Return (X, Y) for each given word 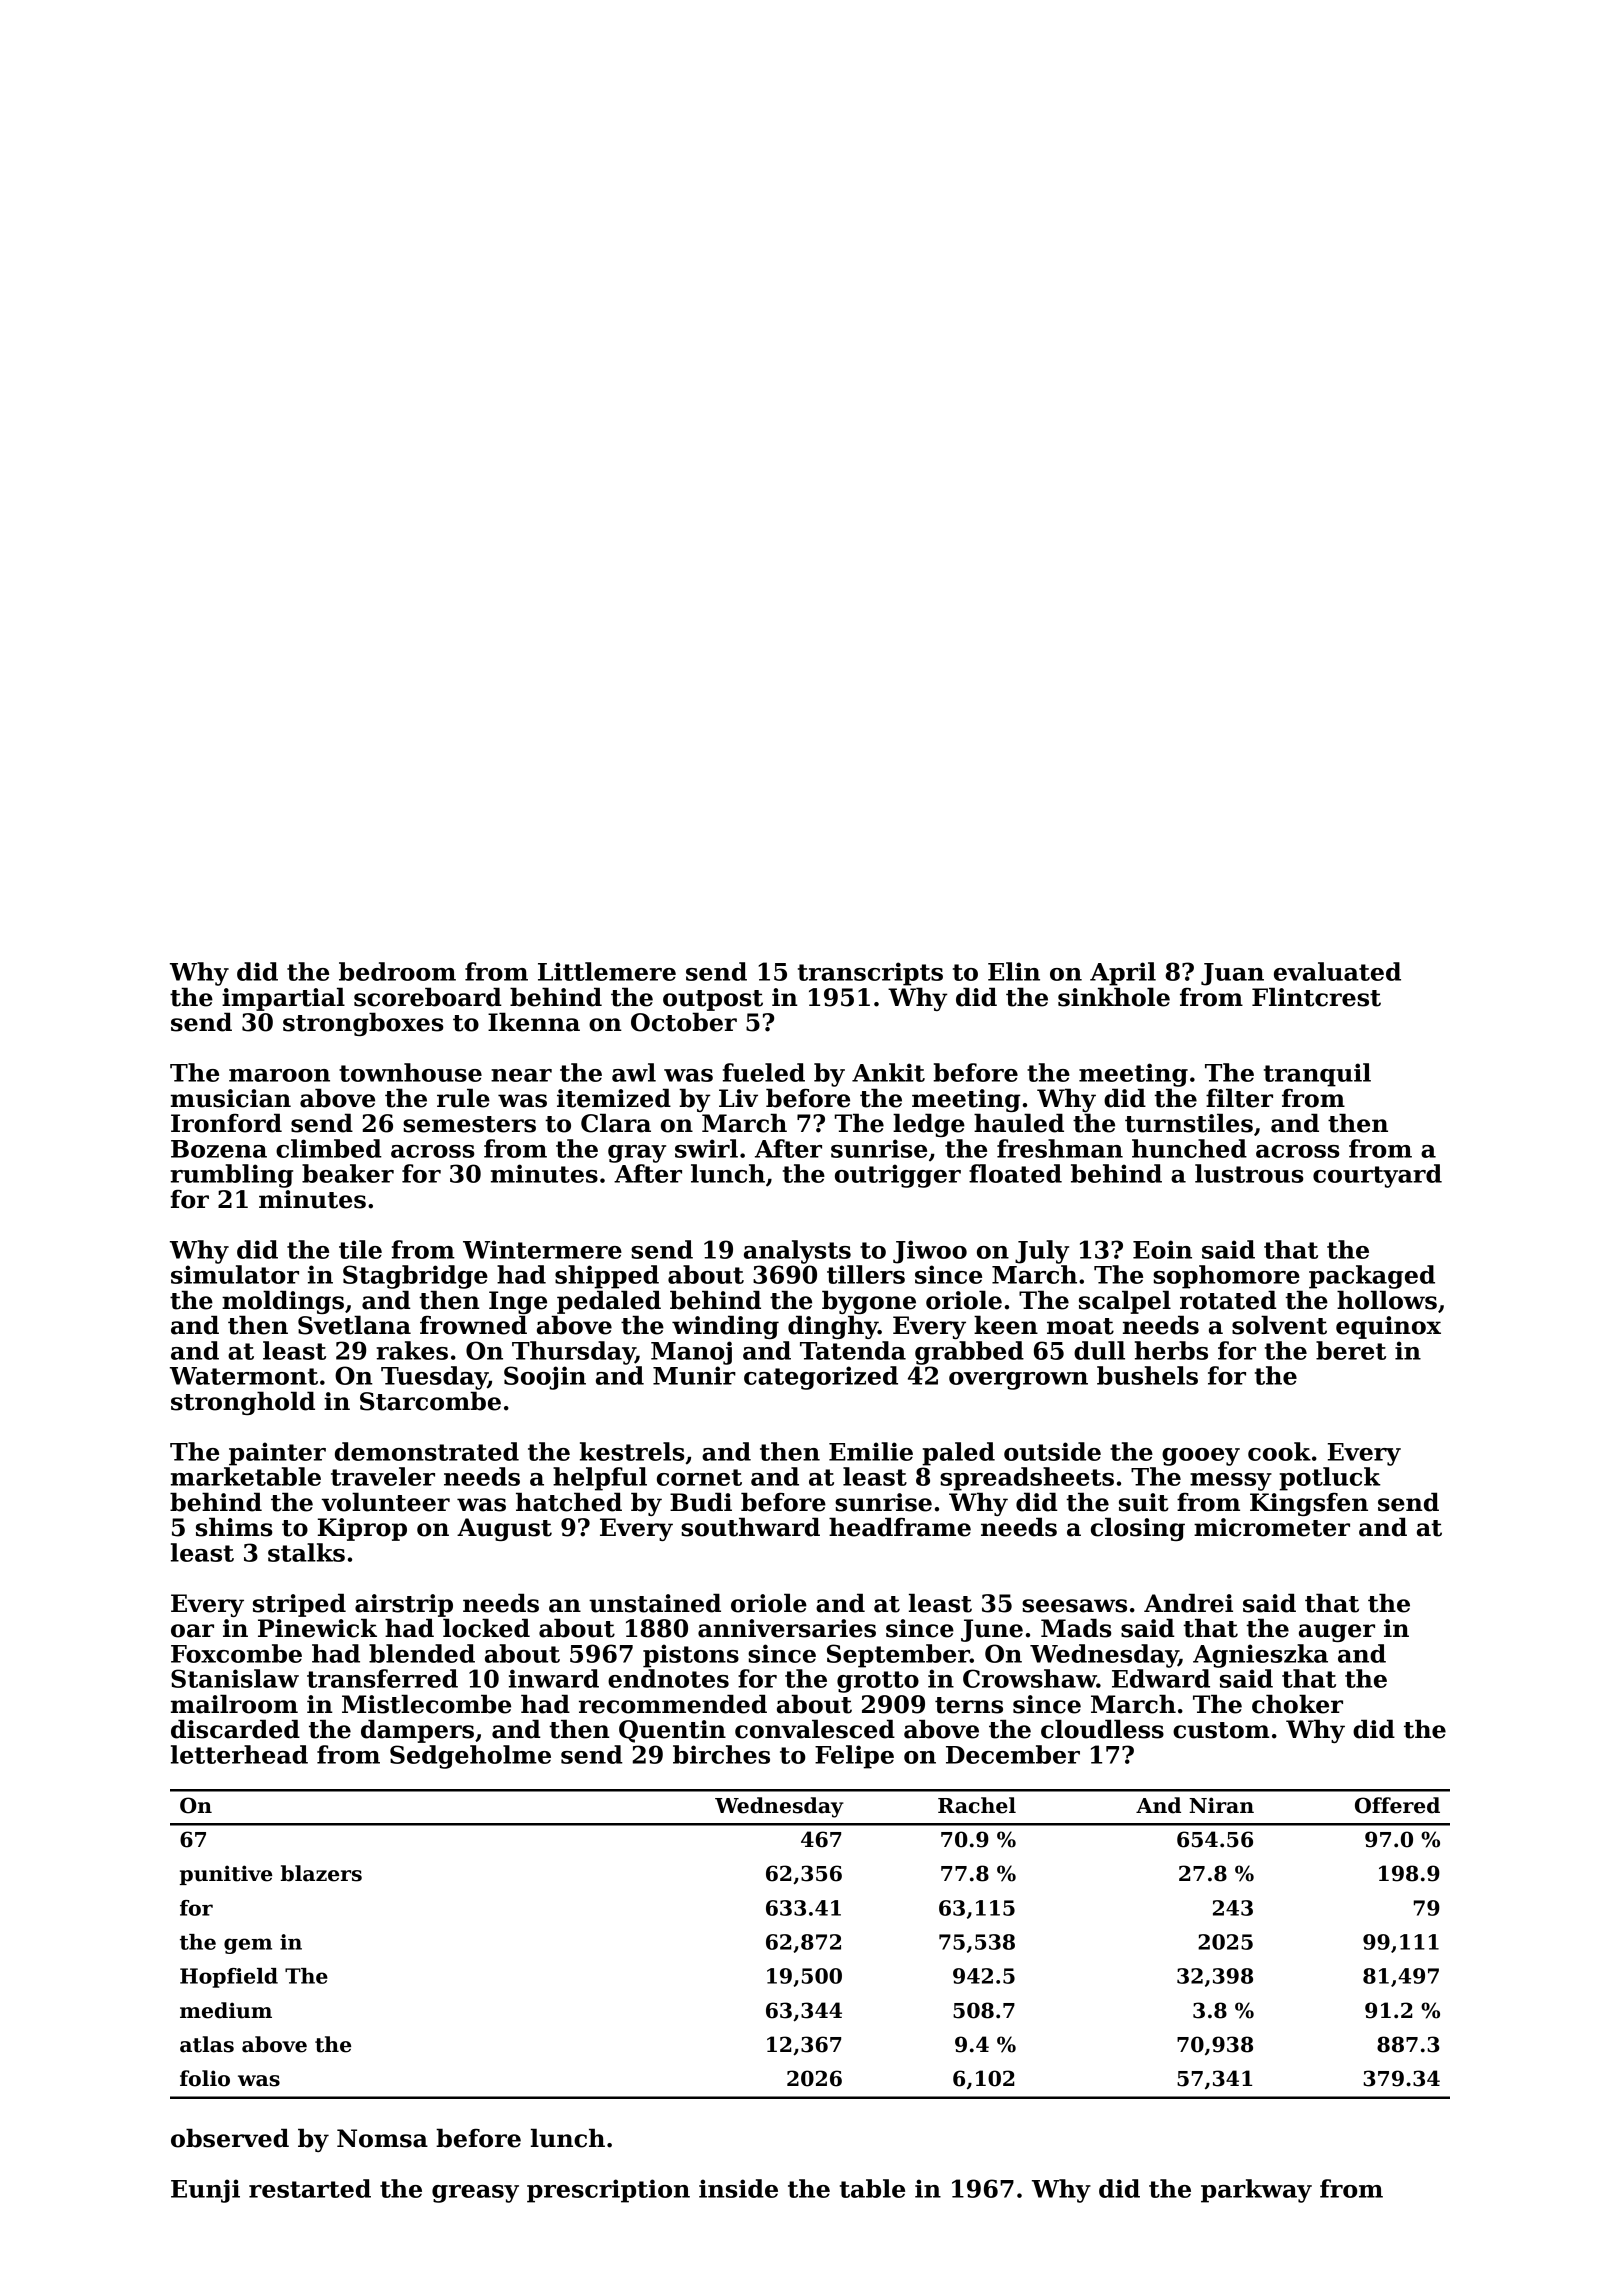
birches (721, 1754)
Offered (1397, 1805)
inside (738, 2188)
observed (230, 2138)
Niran (1221, 1805)
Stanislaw (235, 1678)
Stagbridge (415, 1277)
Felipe (854, 1757)
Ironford (226, 1123)
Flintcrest (1316, 997)
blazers (321, 1873)
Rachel (977, 1805)
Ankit (888, 1072)
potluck (1330, 1479)
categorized (821, 1378)
